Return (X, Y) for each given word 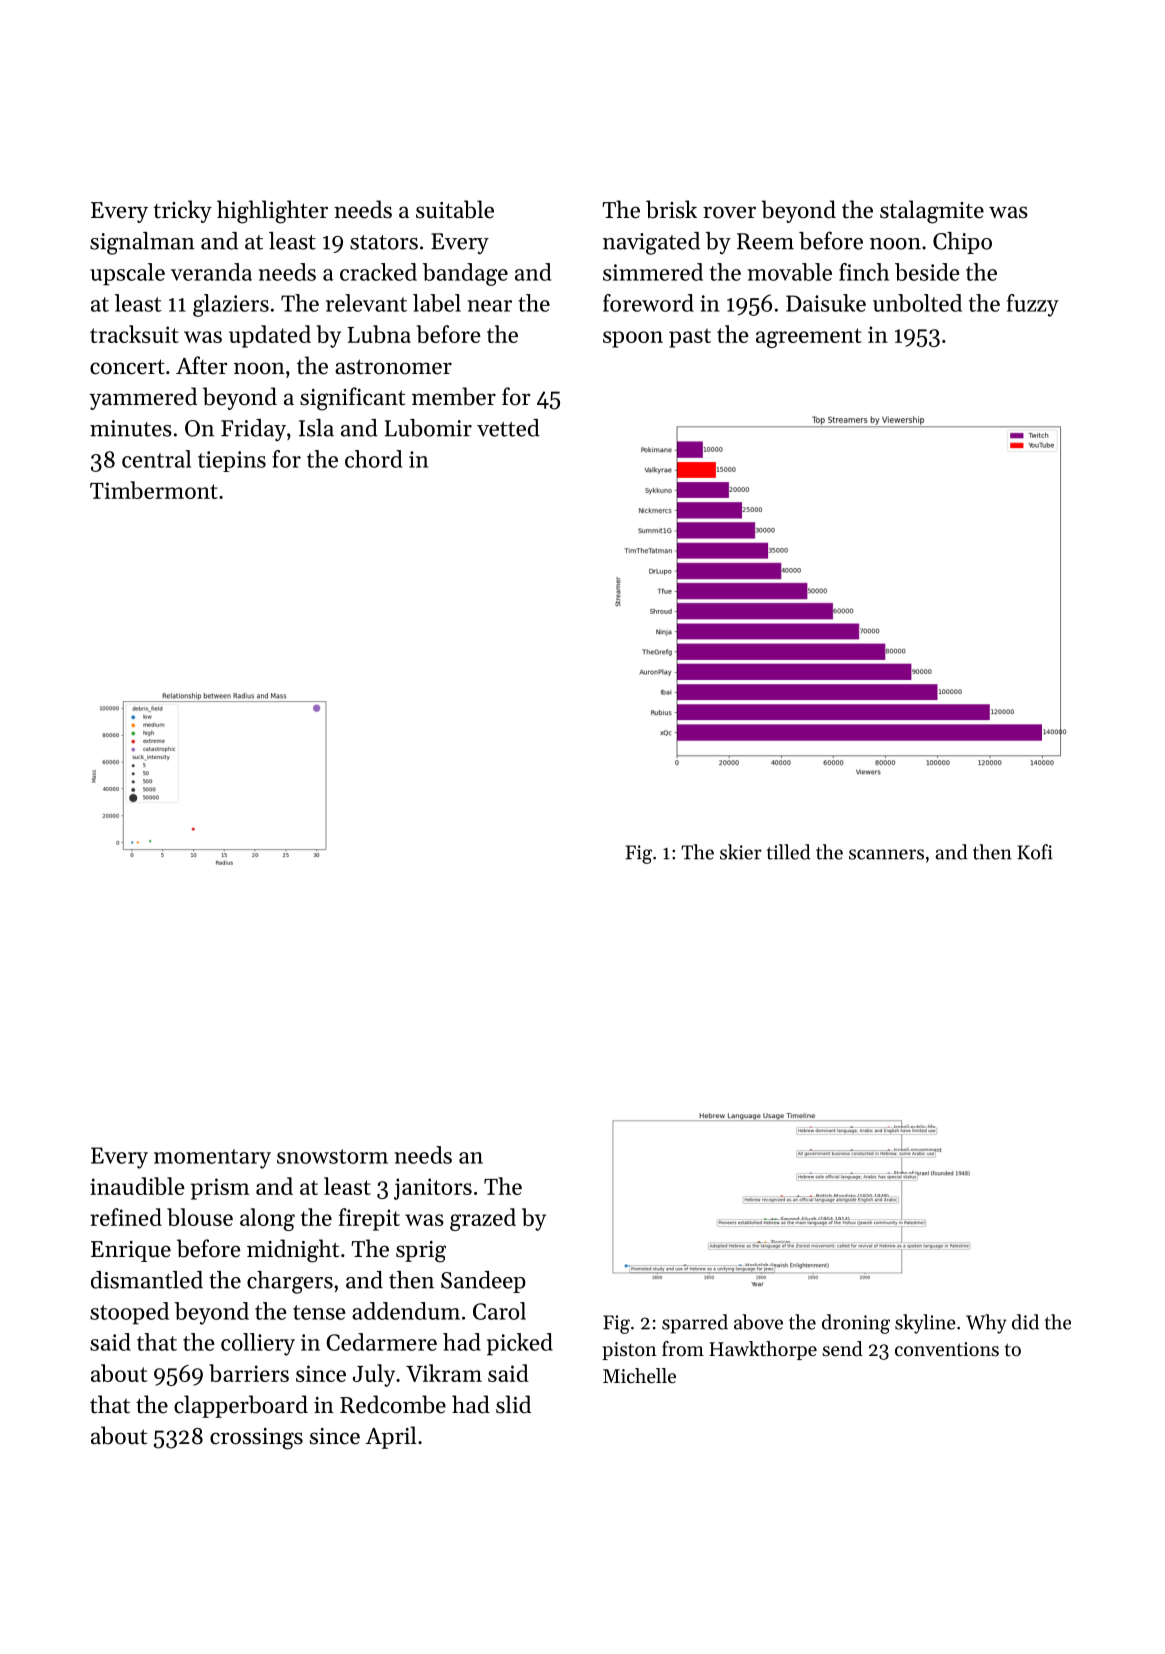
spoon (633, 339)
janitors (433, 1189)
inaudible (137, 1186)
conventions (947, 1349)
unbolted (917, 303)
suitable (455, 209)
